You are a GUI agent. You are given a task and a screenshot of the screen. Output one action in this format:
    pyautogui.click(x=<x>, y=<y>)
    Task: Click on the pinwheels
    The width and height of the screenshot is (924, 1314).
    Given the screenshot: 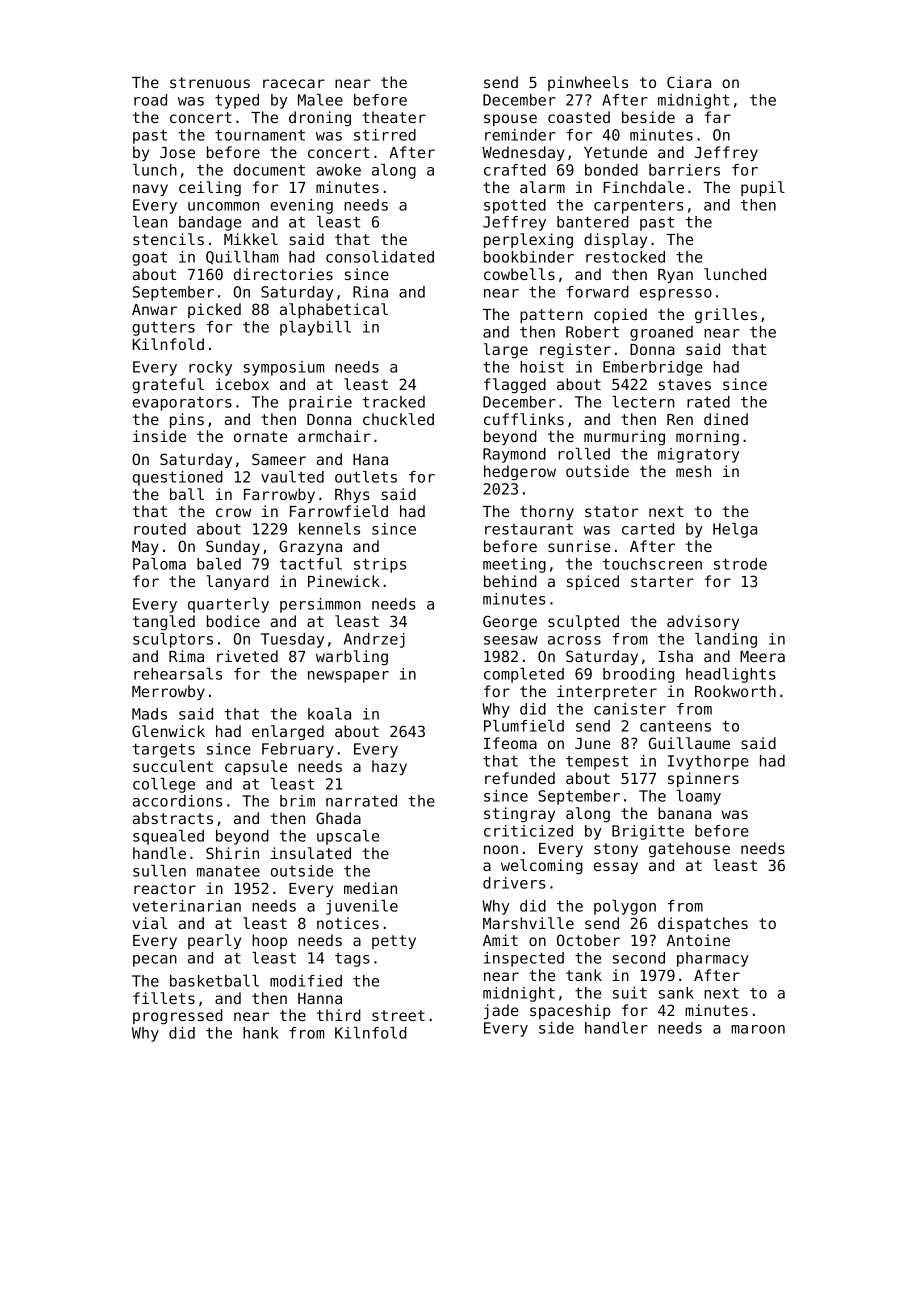 What is the action you would take?
    pyautogui.click(x=588, y=83)
